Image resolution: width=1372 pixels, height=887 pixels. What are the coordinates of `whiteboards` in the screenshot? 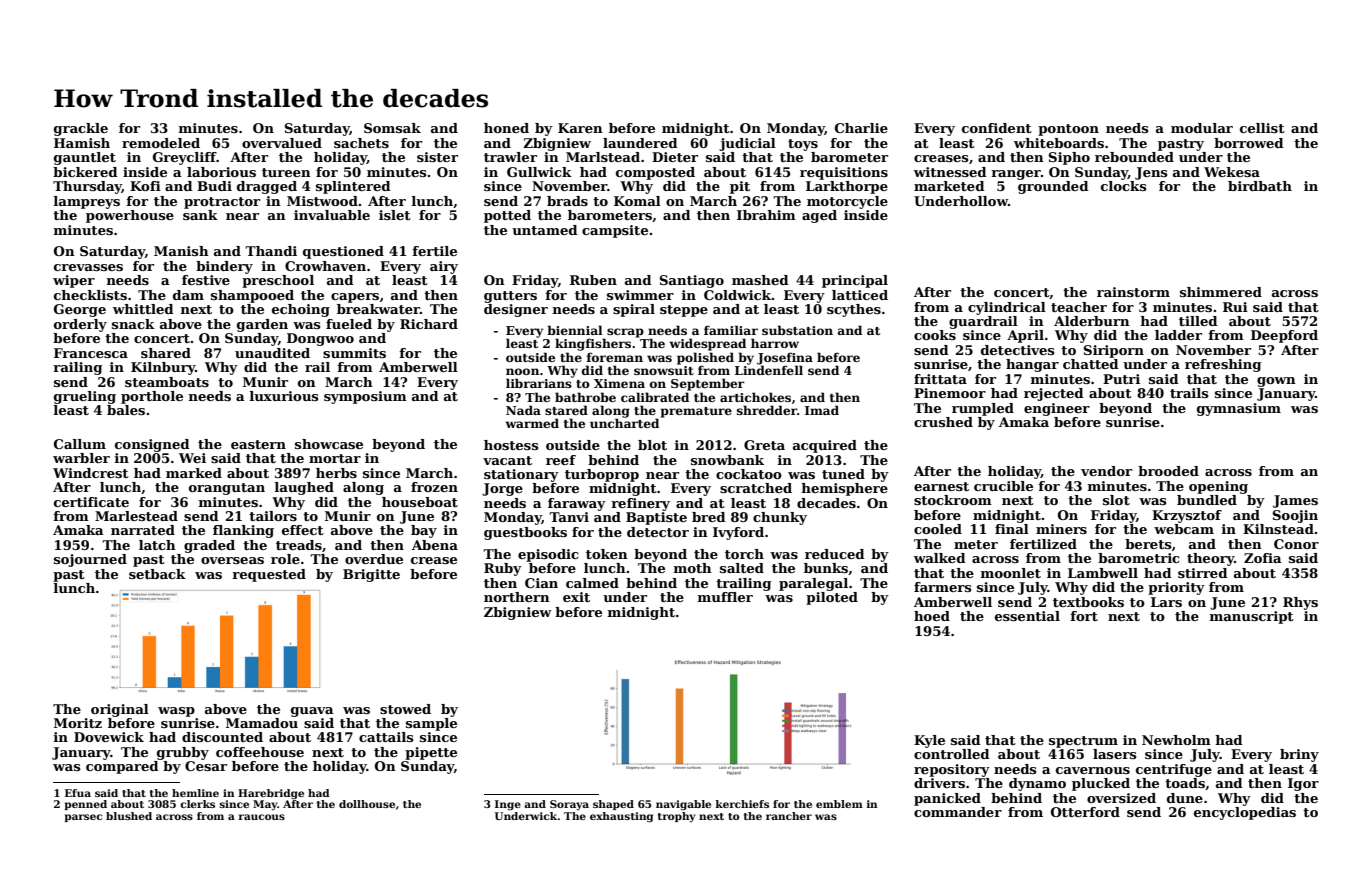 It's located at (1059, 143).
